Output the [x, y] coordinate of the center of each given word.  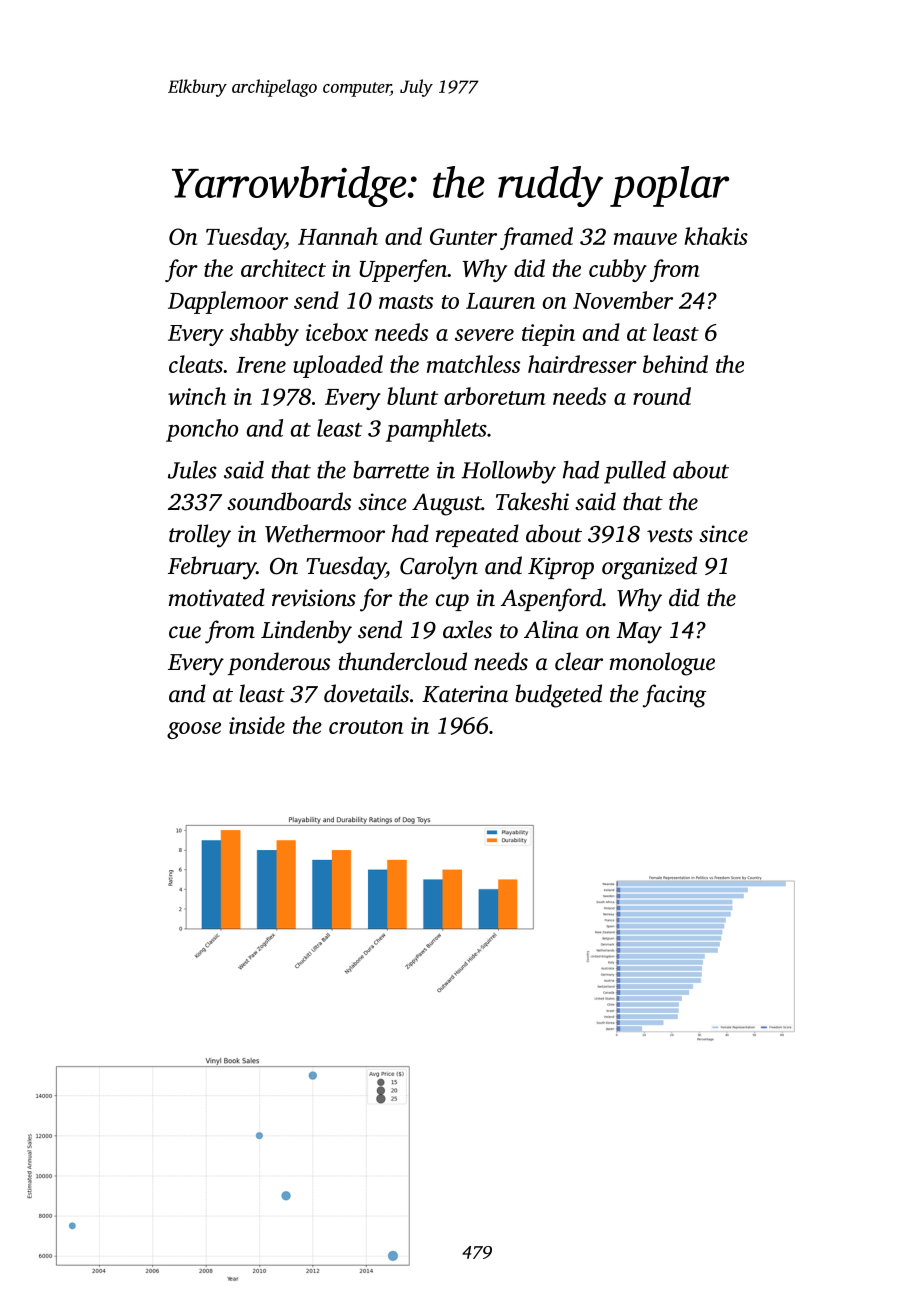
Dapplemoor [228, 302]
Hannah [338, 236]
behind [675, 364]
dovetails [366, 693]
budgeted [558, 696]
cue [185, 632]
